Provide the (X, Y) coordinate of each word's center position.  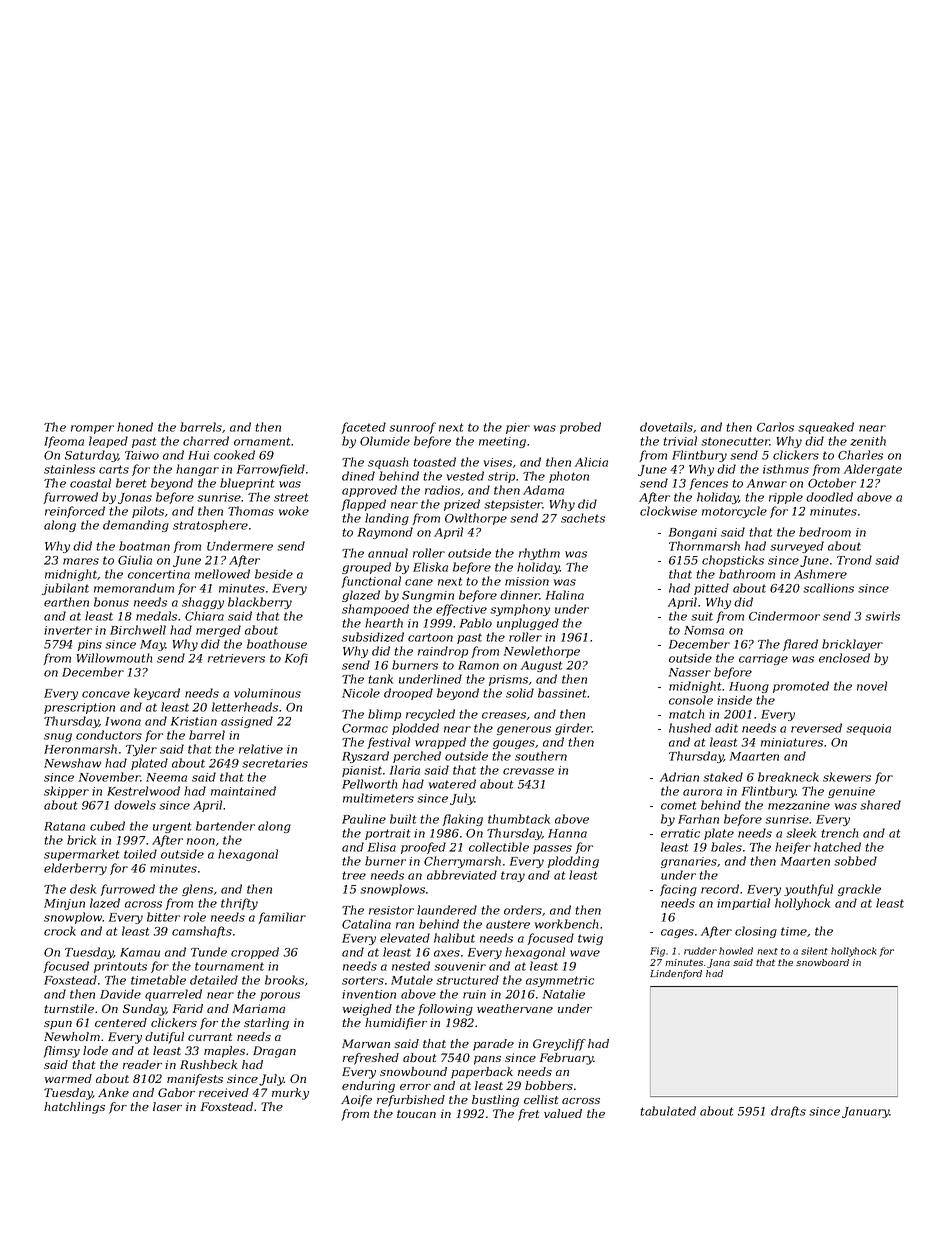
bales (726, 847)
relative (261, 749)
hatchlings (74, 1108)
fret (528, 1115)
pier (518, 428)
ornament (262, 441)
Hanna (567, 833)
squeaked (826, 428)
